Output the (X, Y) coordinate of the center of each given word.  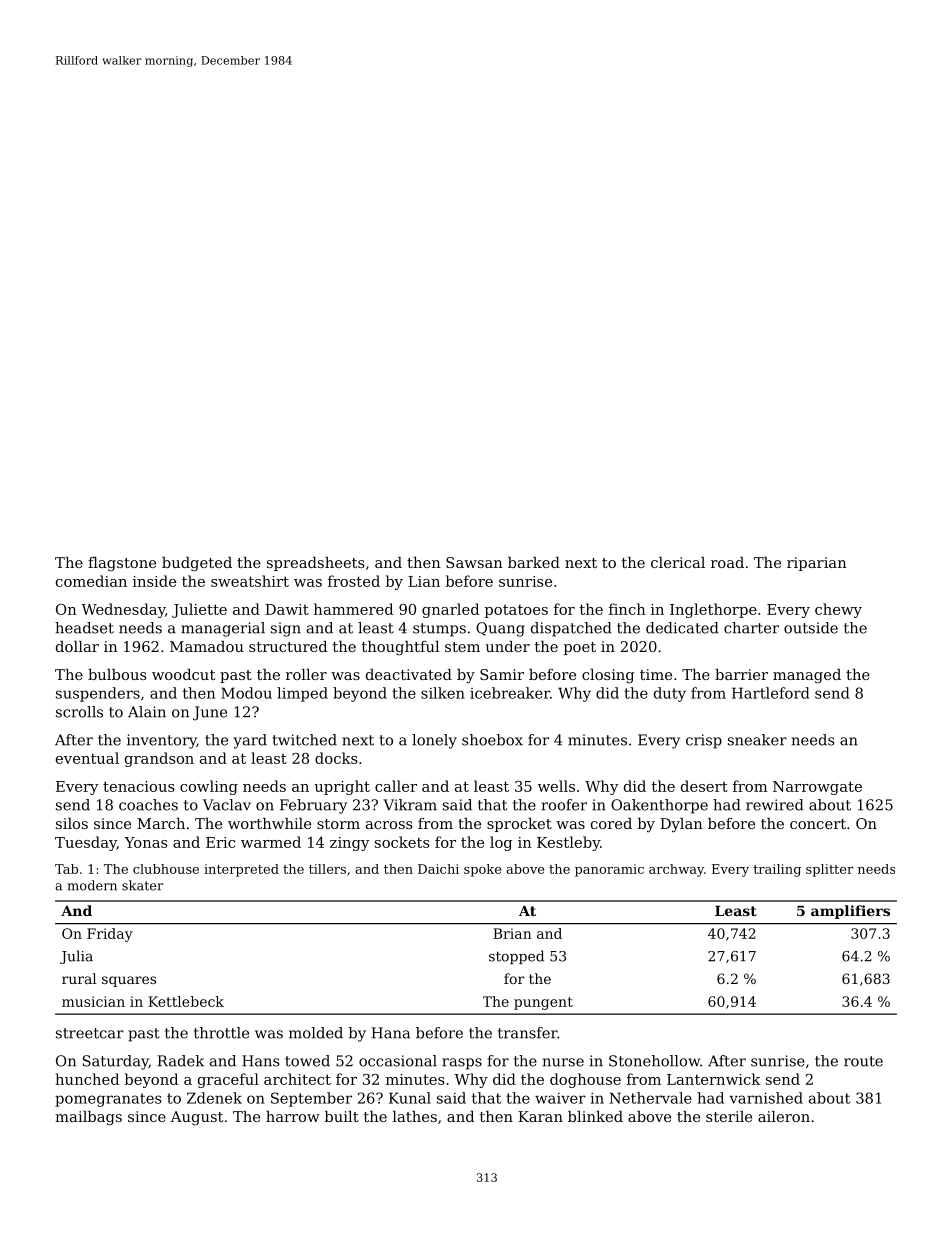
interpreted (241, 870)
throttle (221, 1033)
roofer (564, 805)
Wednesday (123, 610)
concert (818, 824)
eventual (87, 758)
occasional (398, 1061)
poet (580, 648)
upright (342, 787)
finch (627, 609)
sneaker (757, 740)
